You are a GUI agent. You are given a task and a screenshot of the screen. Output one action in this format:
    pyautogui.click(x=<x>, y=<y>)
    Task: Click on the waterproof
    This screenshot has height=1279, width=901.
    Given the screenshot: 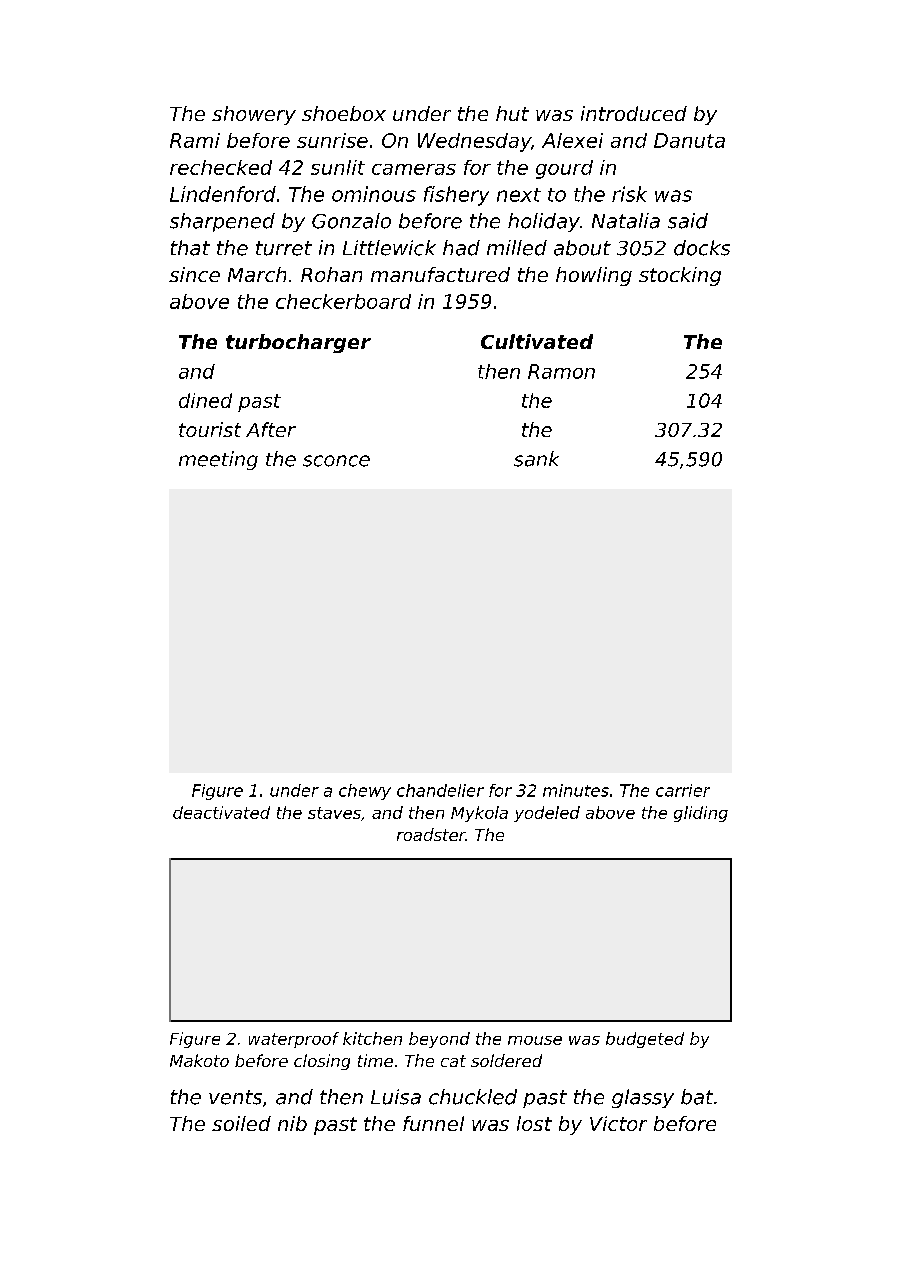 What is the action you would take?
    pyautogui.click(x=294, y=1040)
